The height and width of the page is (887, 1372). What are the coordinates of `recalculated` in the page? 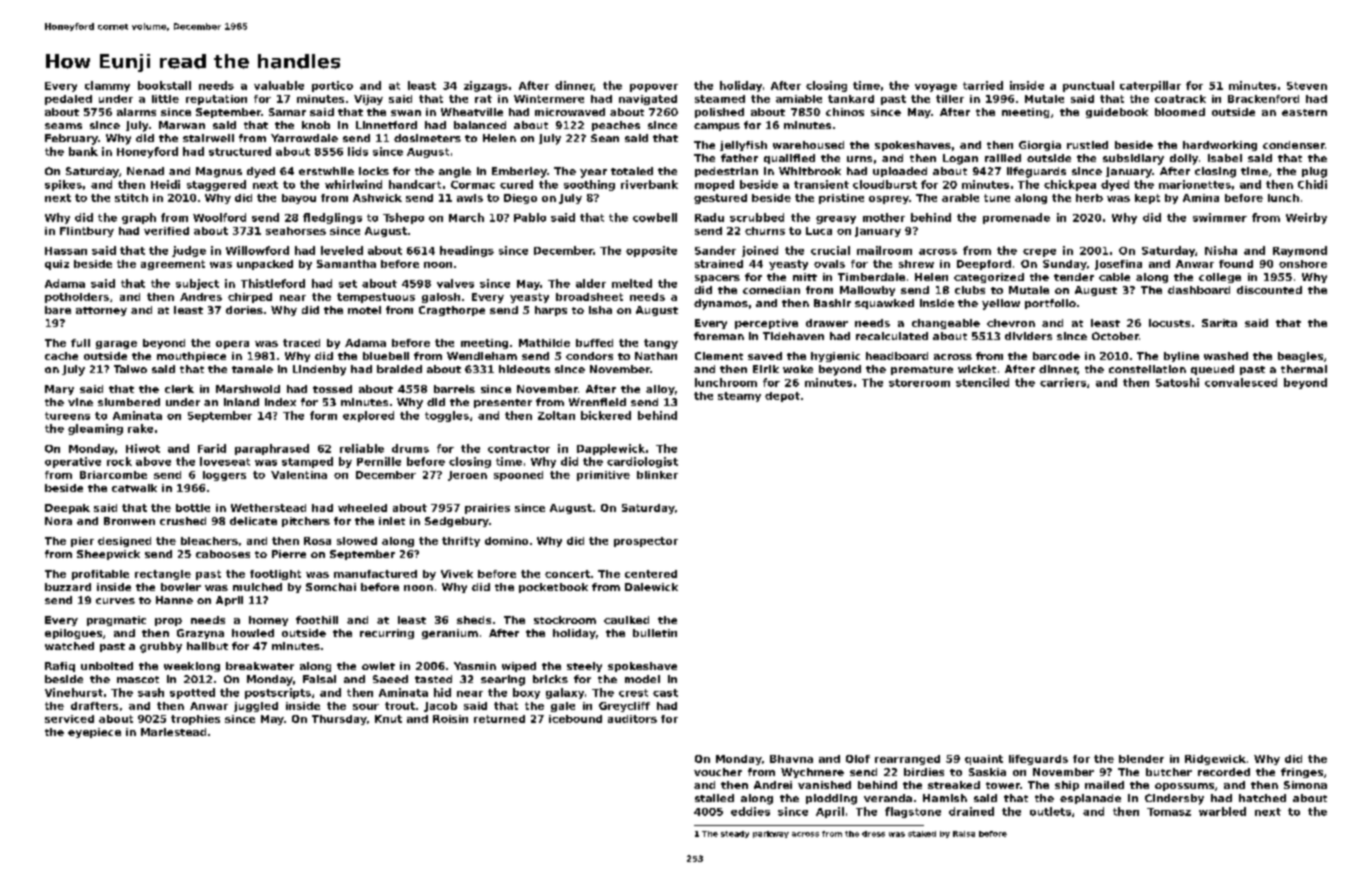 It's located at (892, 336).
